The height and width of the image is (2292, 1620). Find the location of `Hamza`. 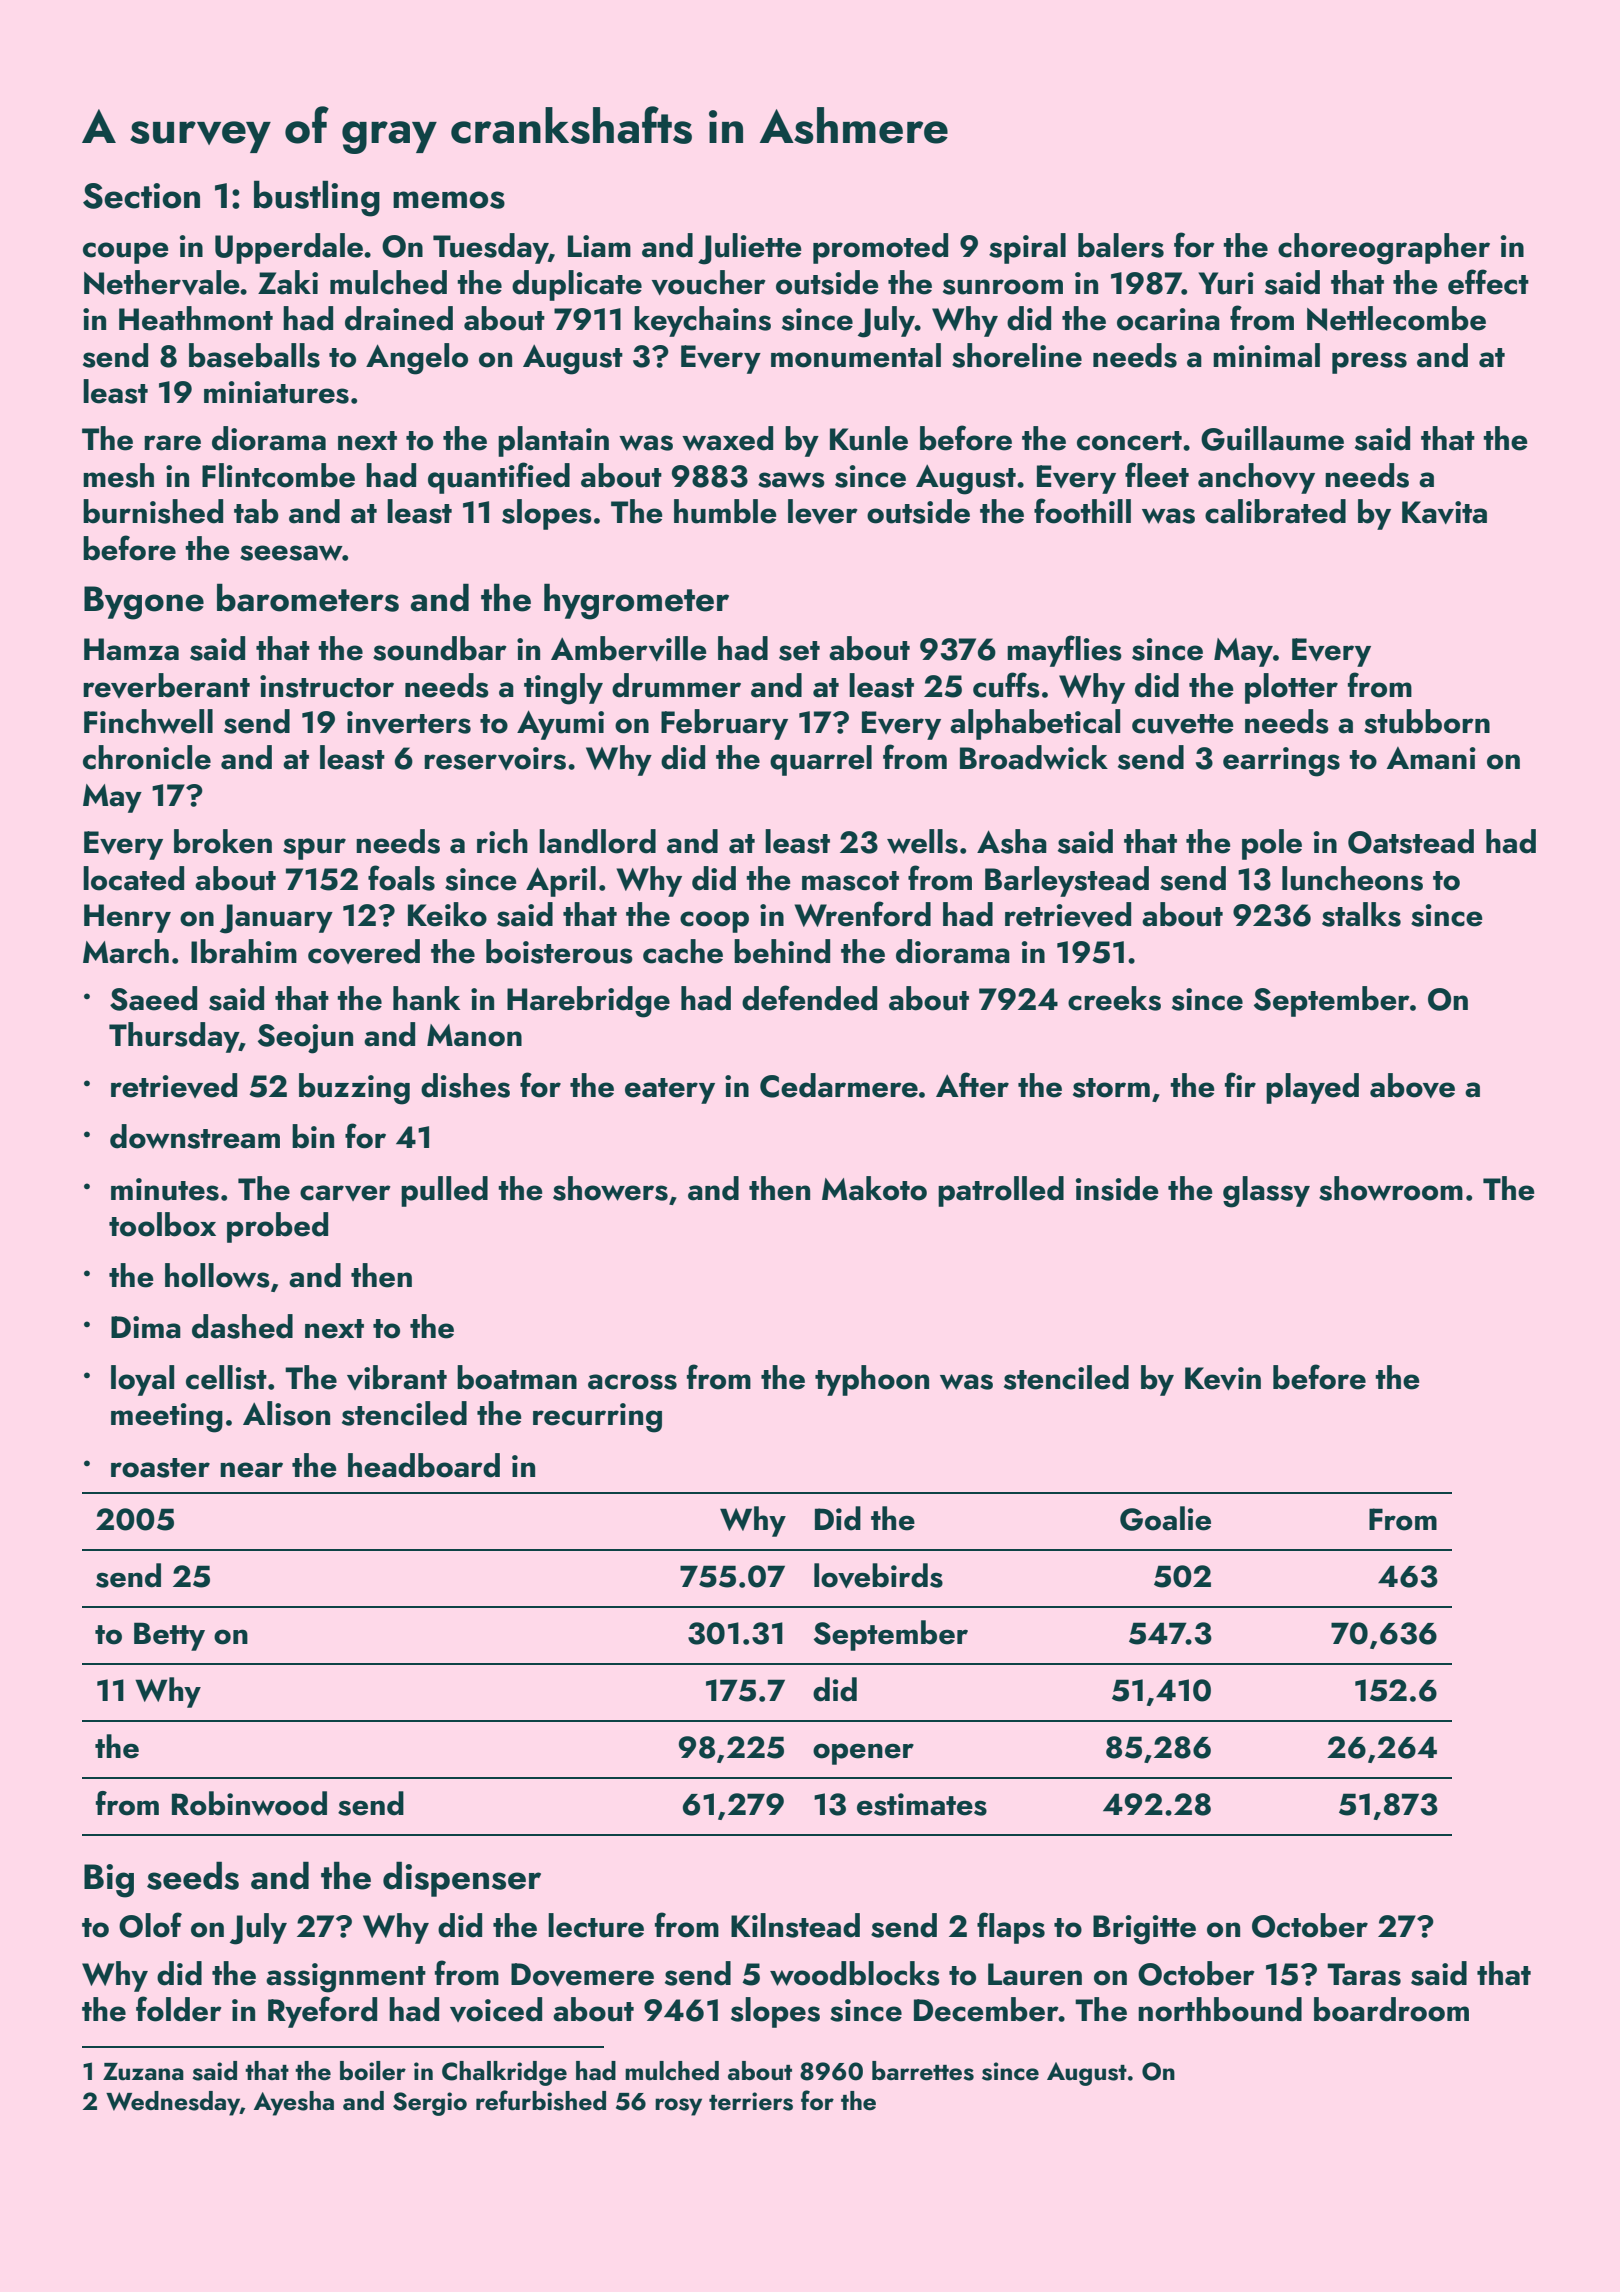

Hamza is located at coordinates (131, 649).
